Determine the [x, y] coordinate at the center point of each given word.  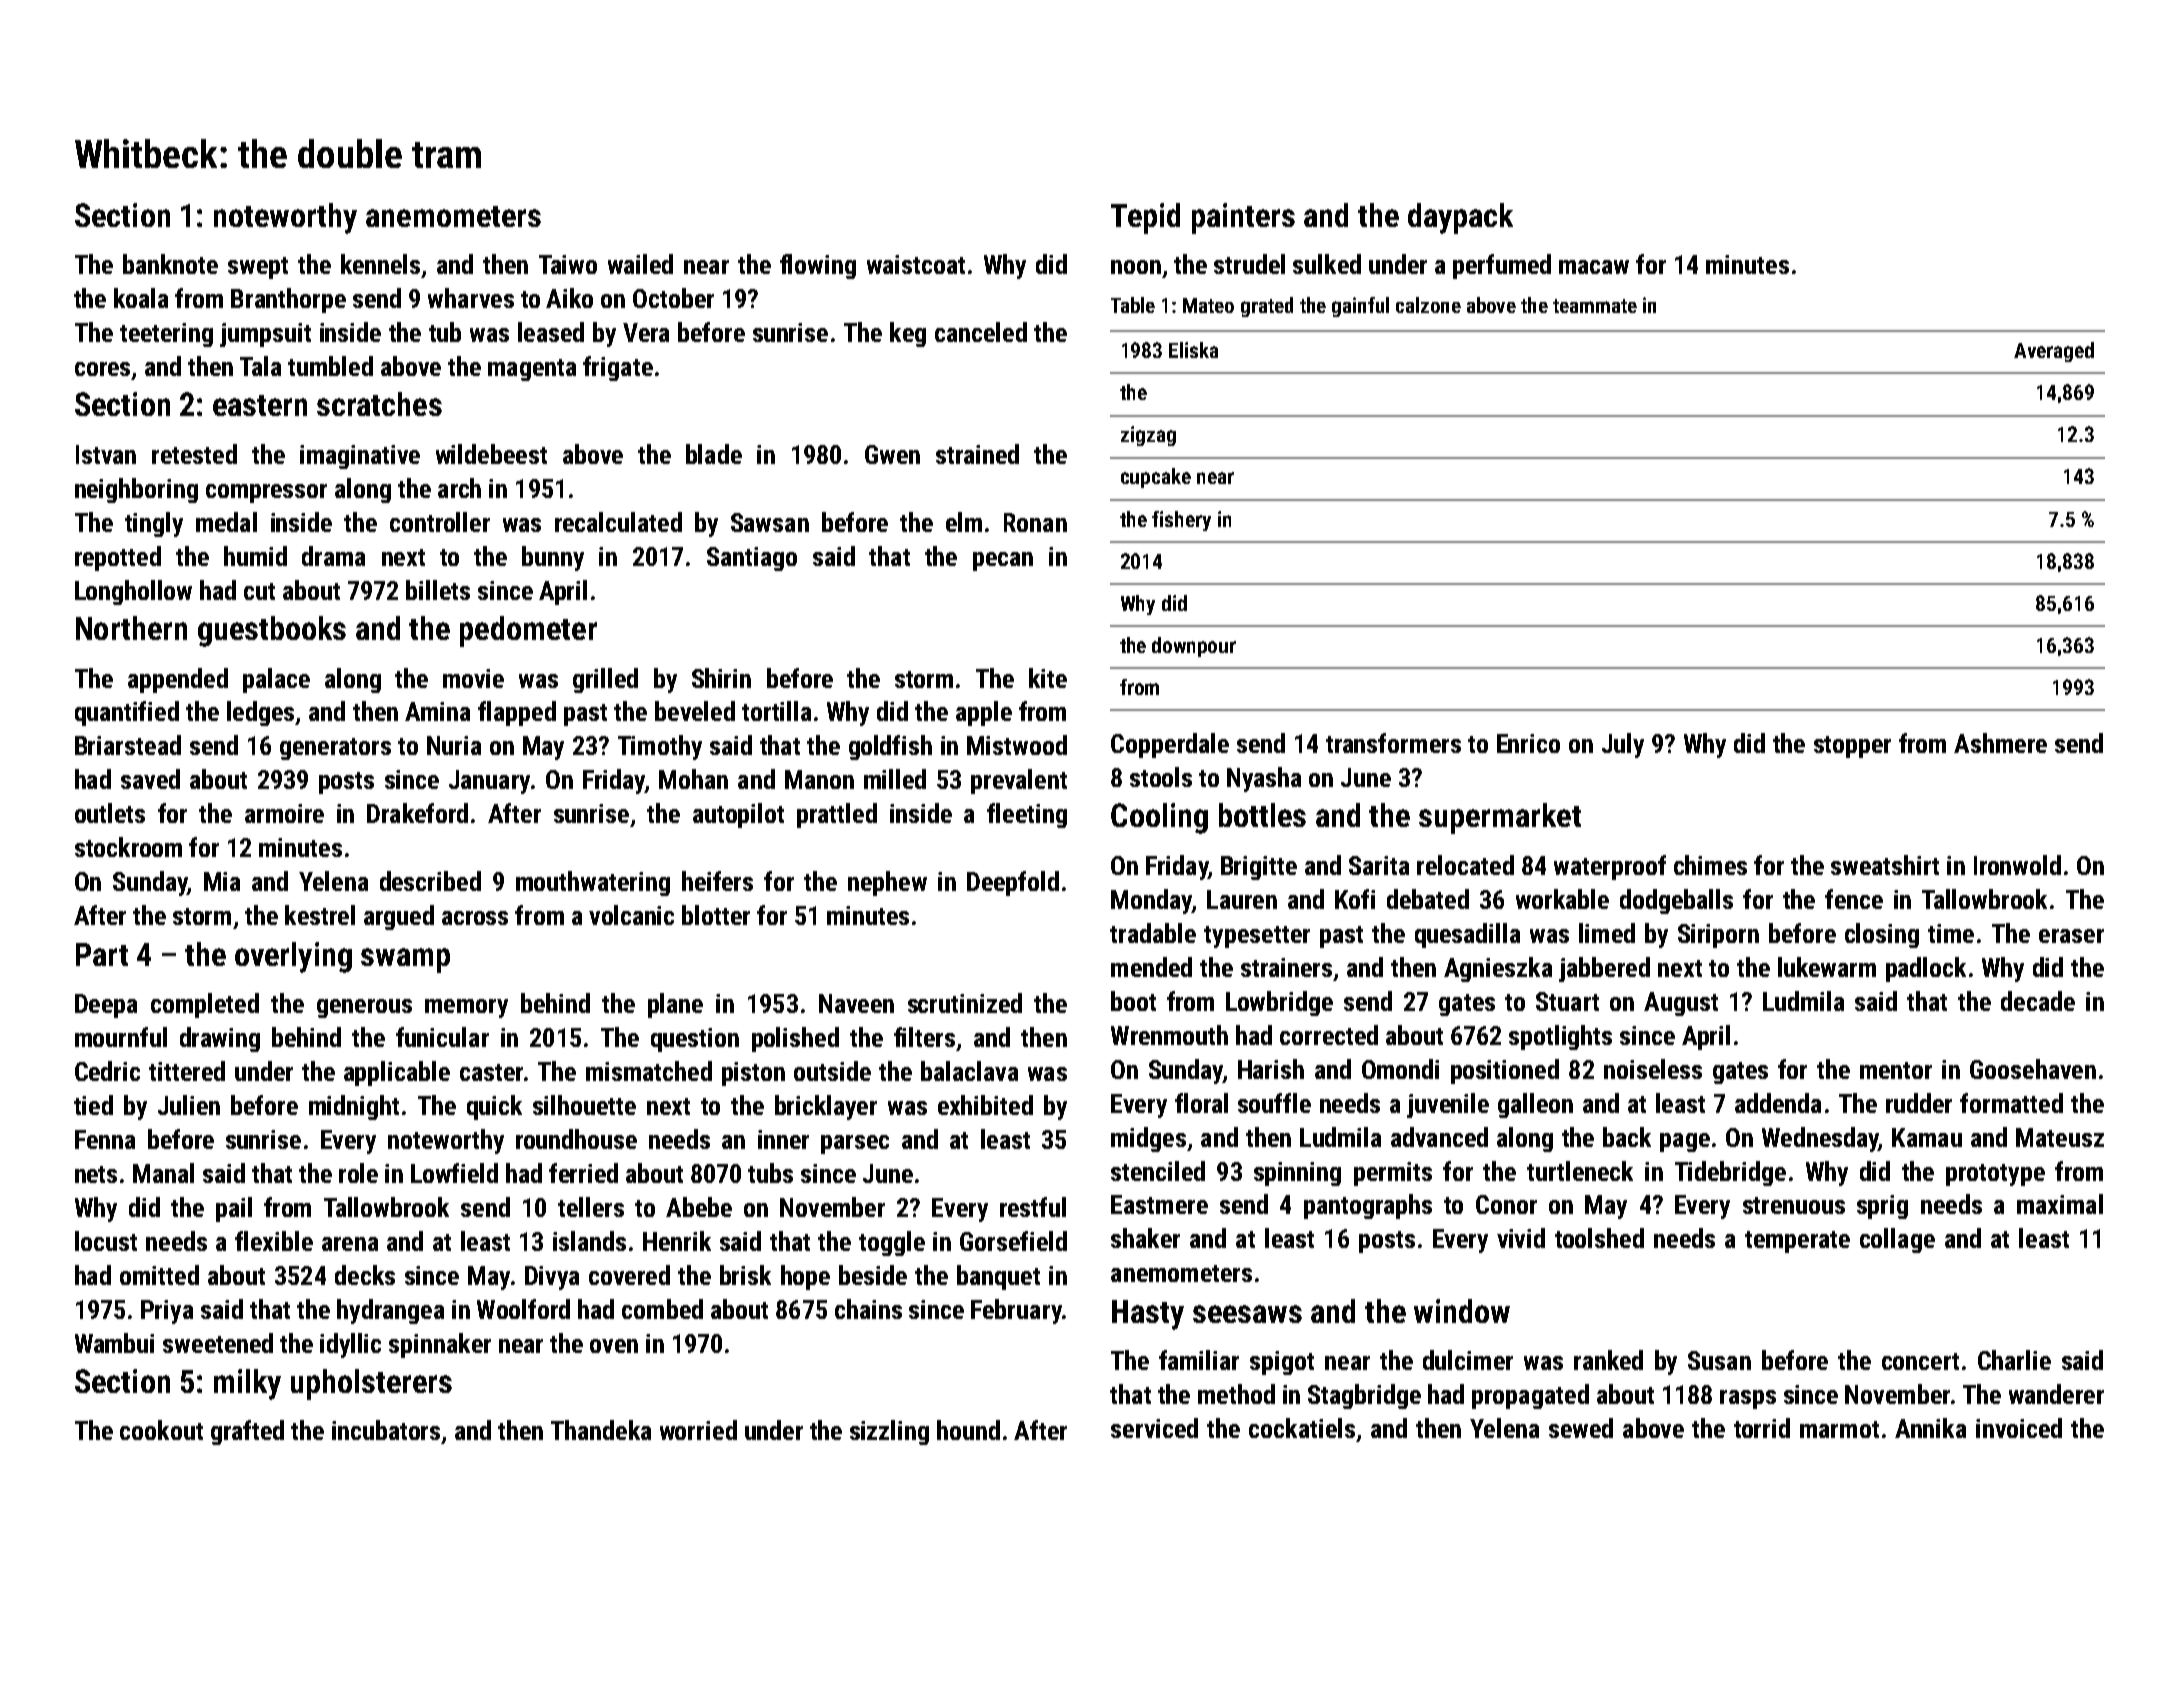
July [1623, 745]
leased [551, 332]
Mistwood [1017, 745]
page [1685, 1142]
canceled [981, 332]
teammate [1595, 306]
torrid [1762, 1428]
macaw [1594, 267]
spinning [1297, 1174]
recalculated [618, 522]
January [489, 782]
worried [698, 1430]
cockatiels [1302, 1428]
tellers [591, 1207]
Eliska [1193, 350]
